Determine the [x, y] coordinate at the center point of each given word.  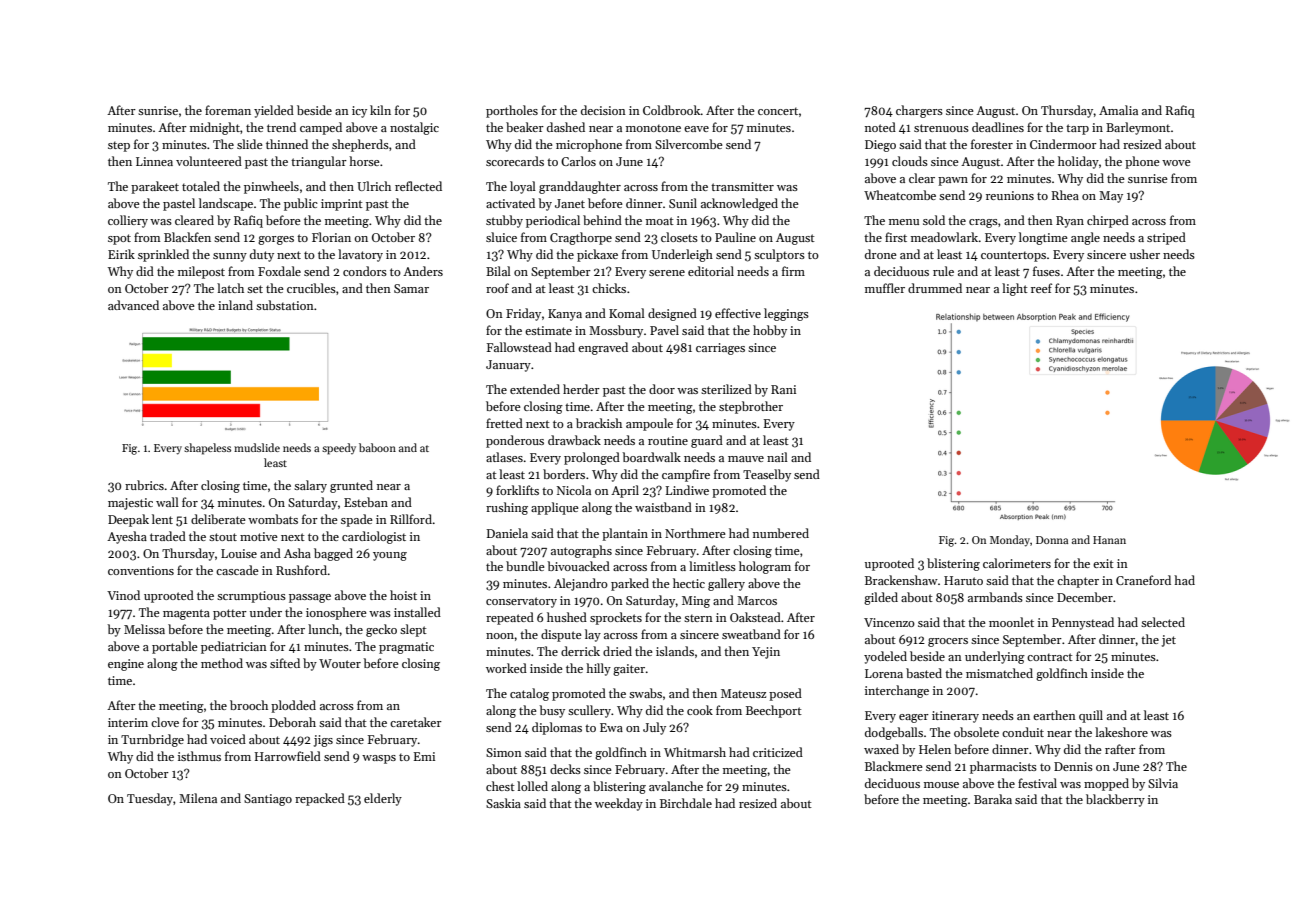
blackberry [1115, 800]
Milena [198, 798]
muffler [885, 288]
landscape [226, 204]
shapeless [207, 449]
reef [1041, 288]
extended [535, 389]
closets [679, 237]
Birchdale [686, 803]
